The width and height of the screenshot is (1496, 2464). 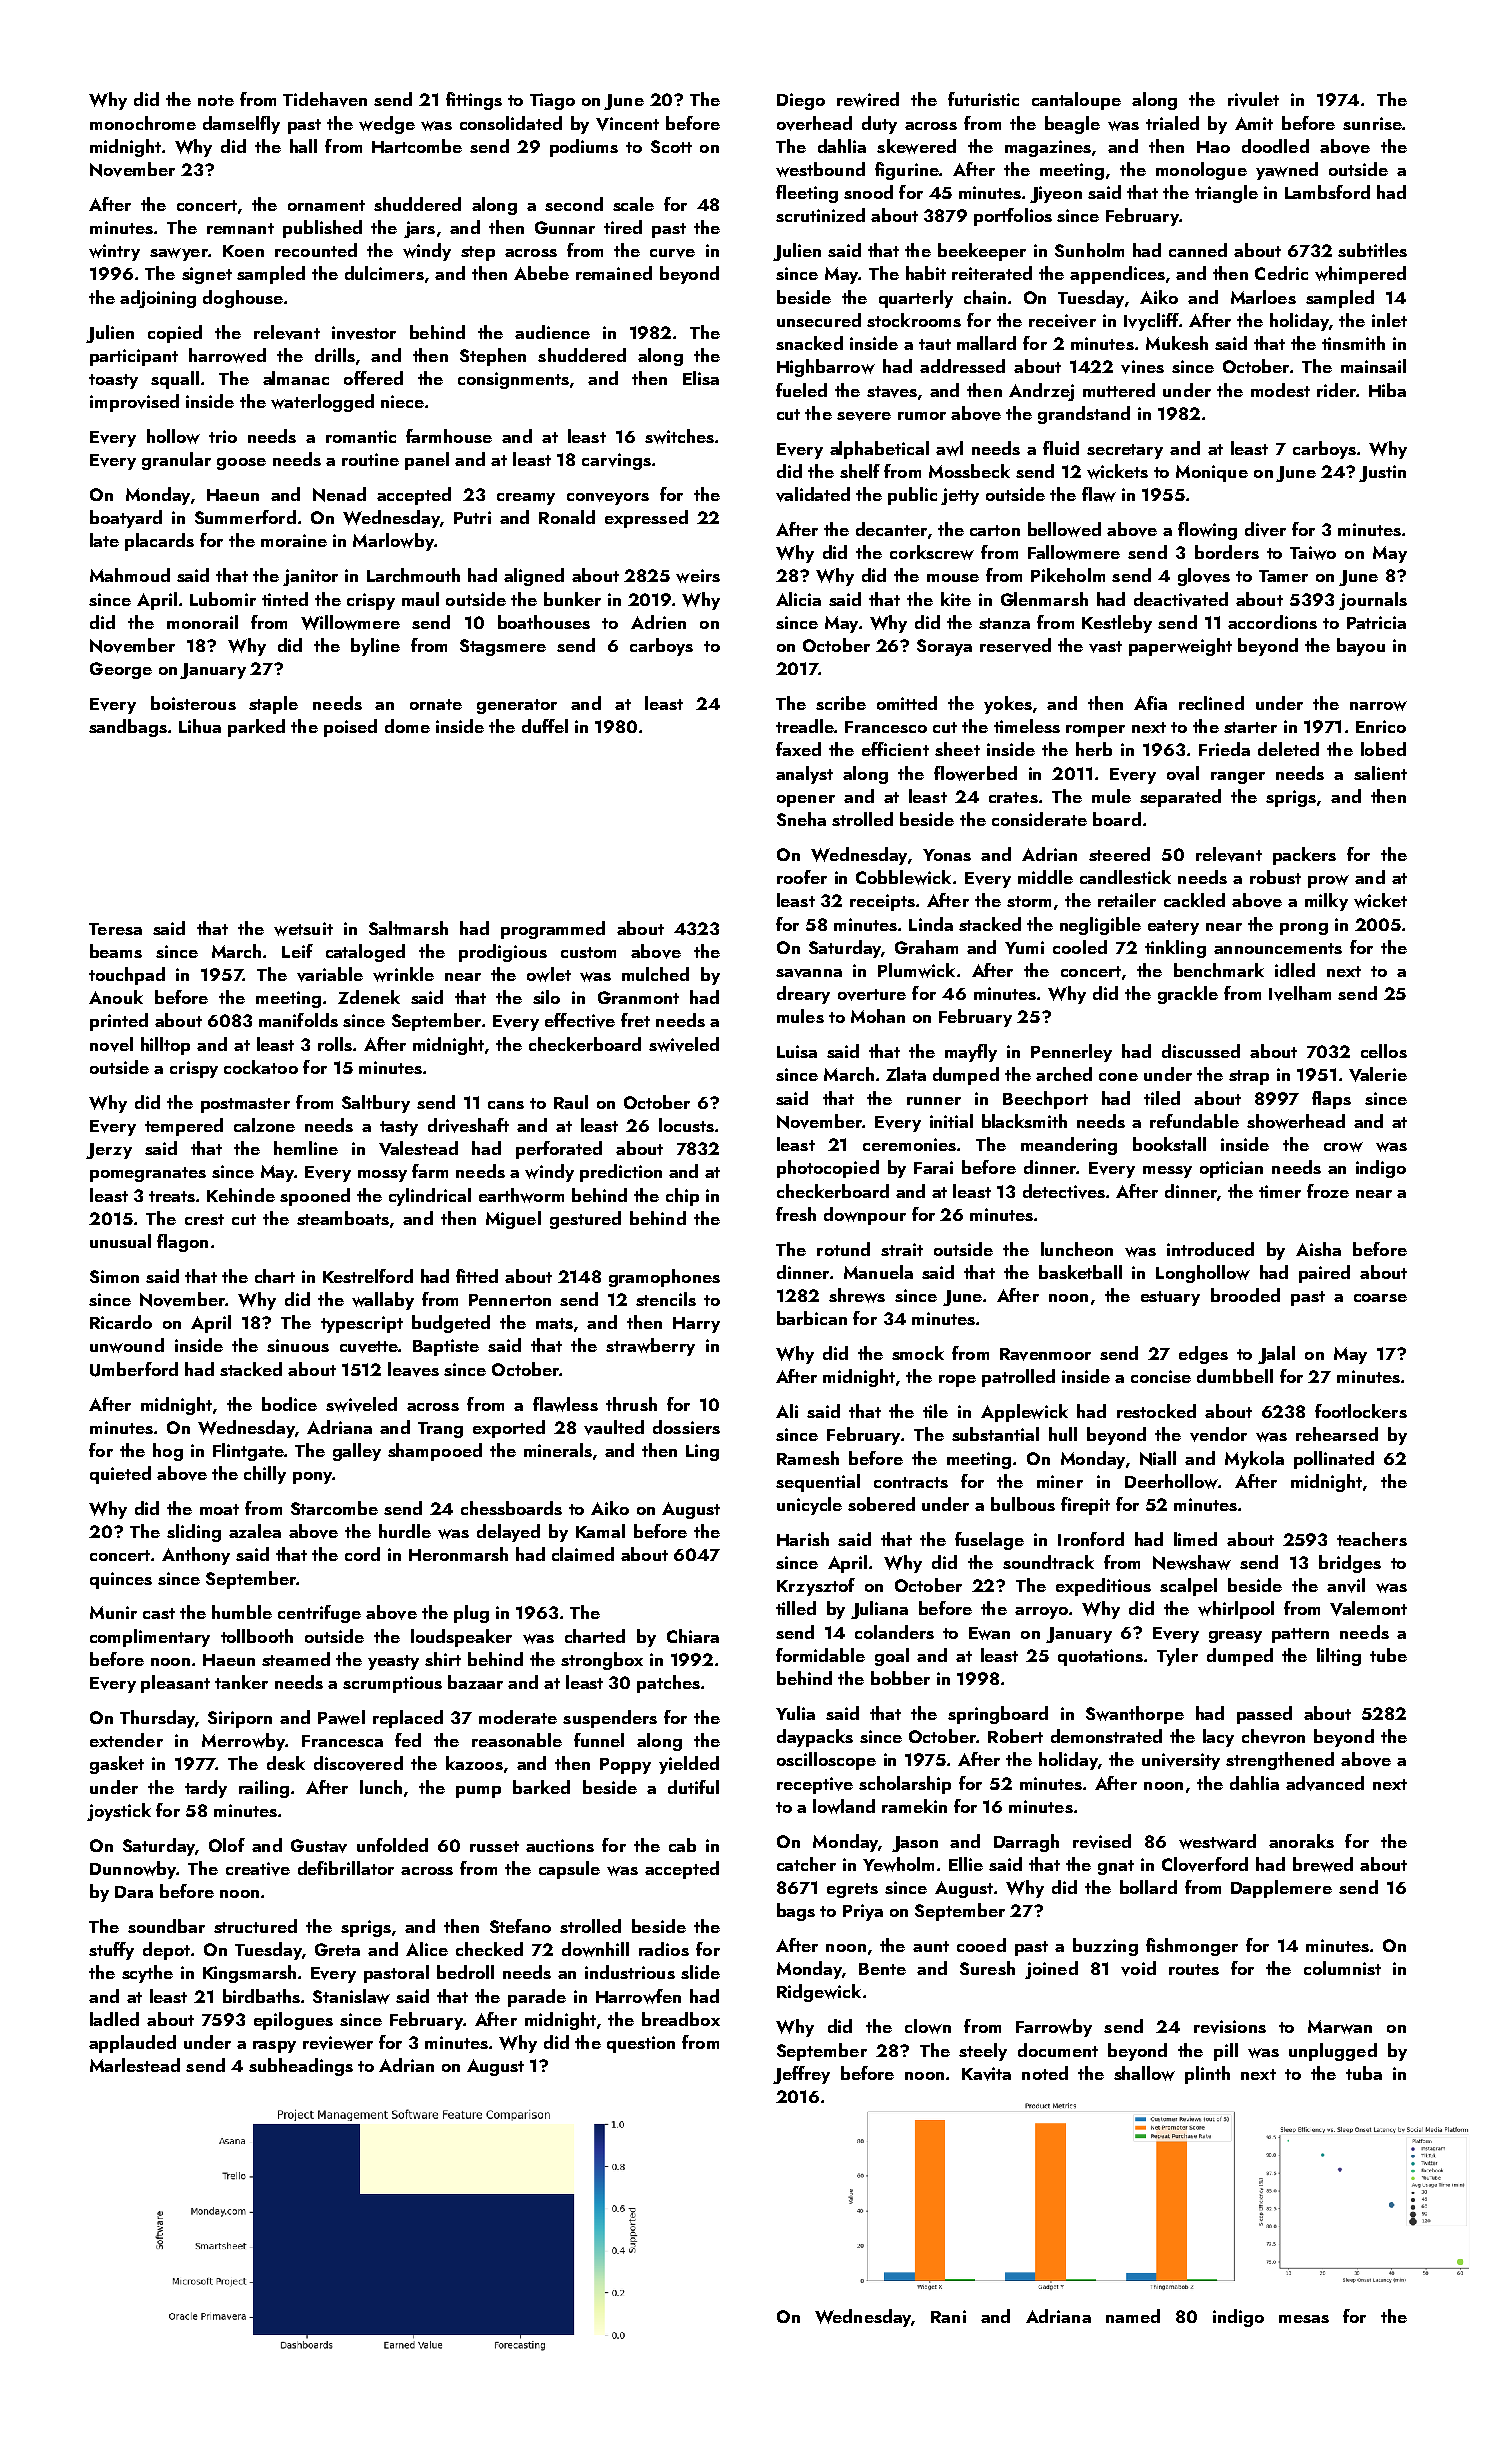 I want to click on sinuous, so click(x=298, y=1345).
